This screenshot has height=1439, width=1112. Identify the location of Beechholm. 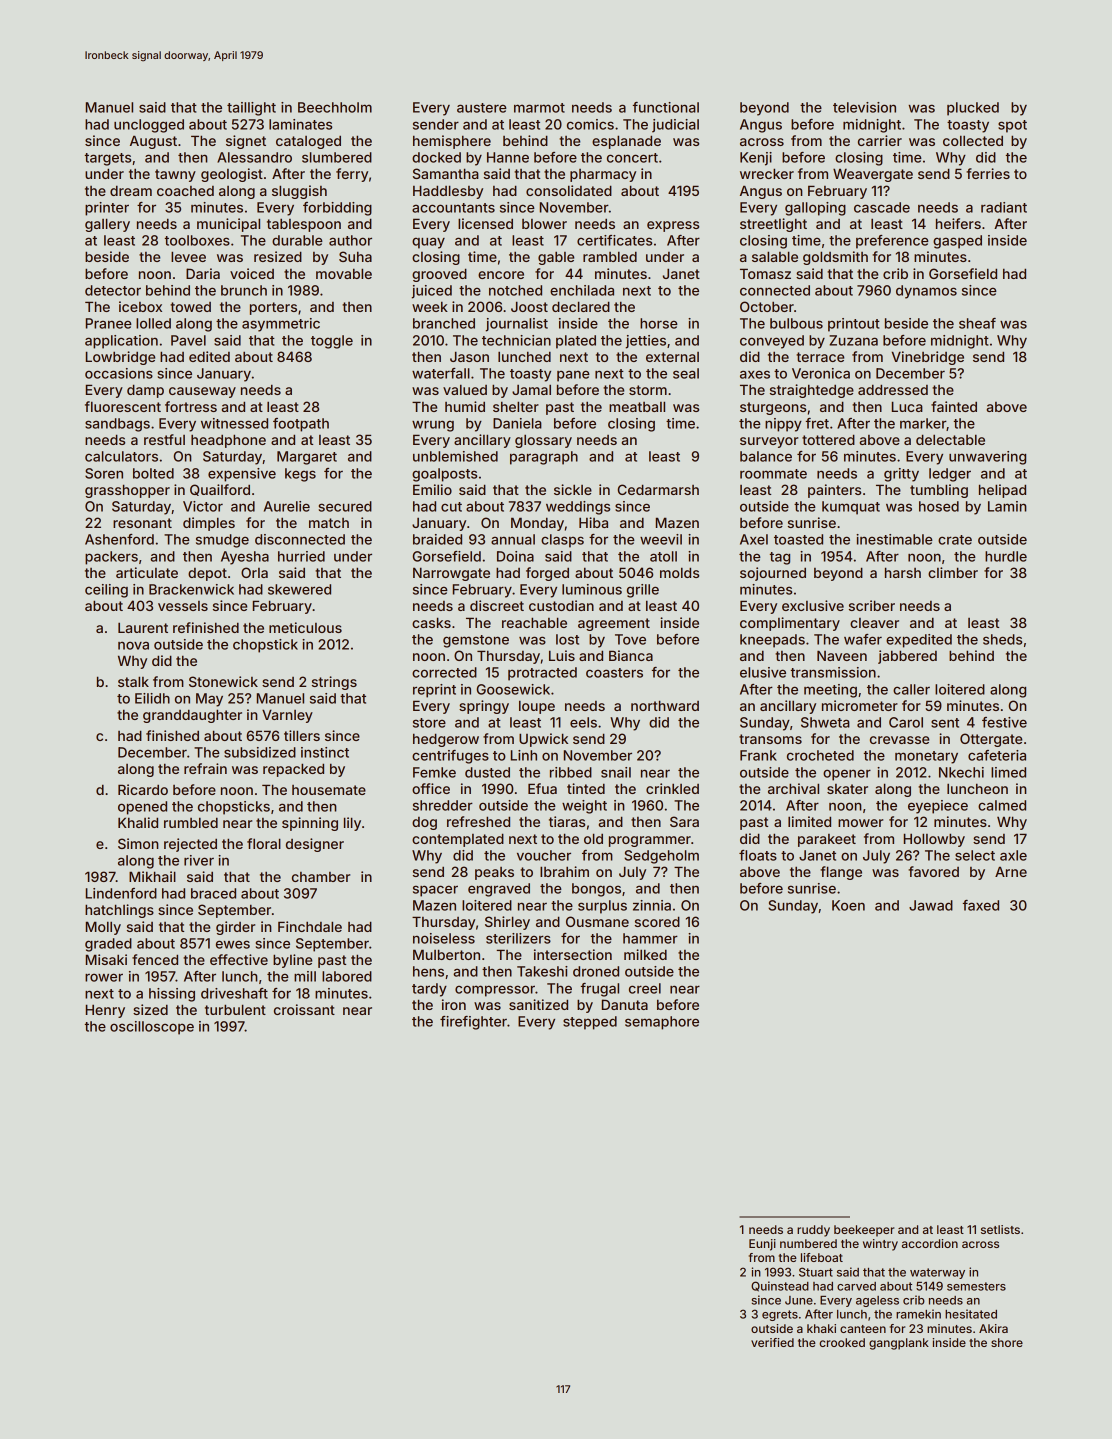
(335, 107).
